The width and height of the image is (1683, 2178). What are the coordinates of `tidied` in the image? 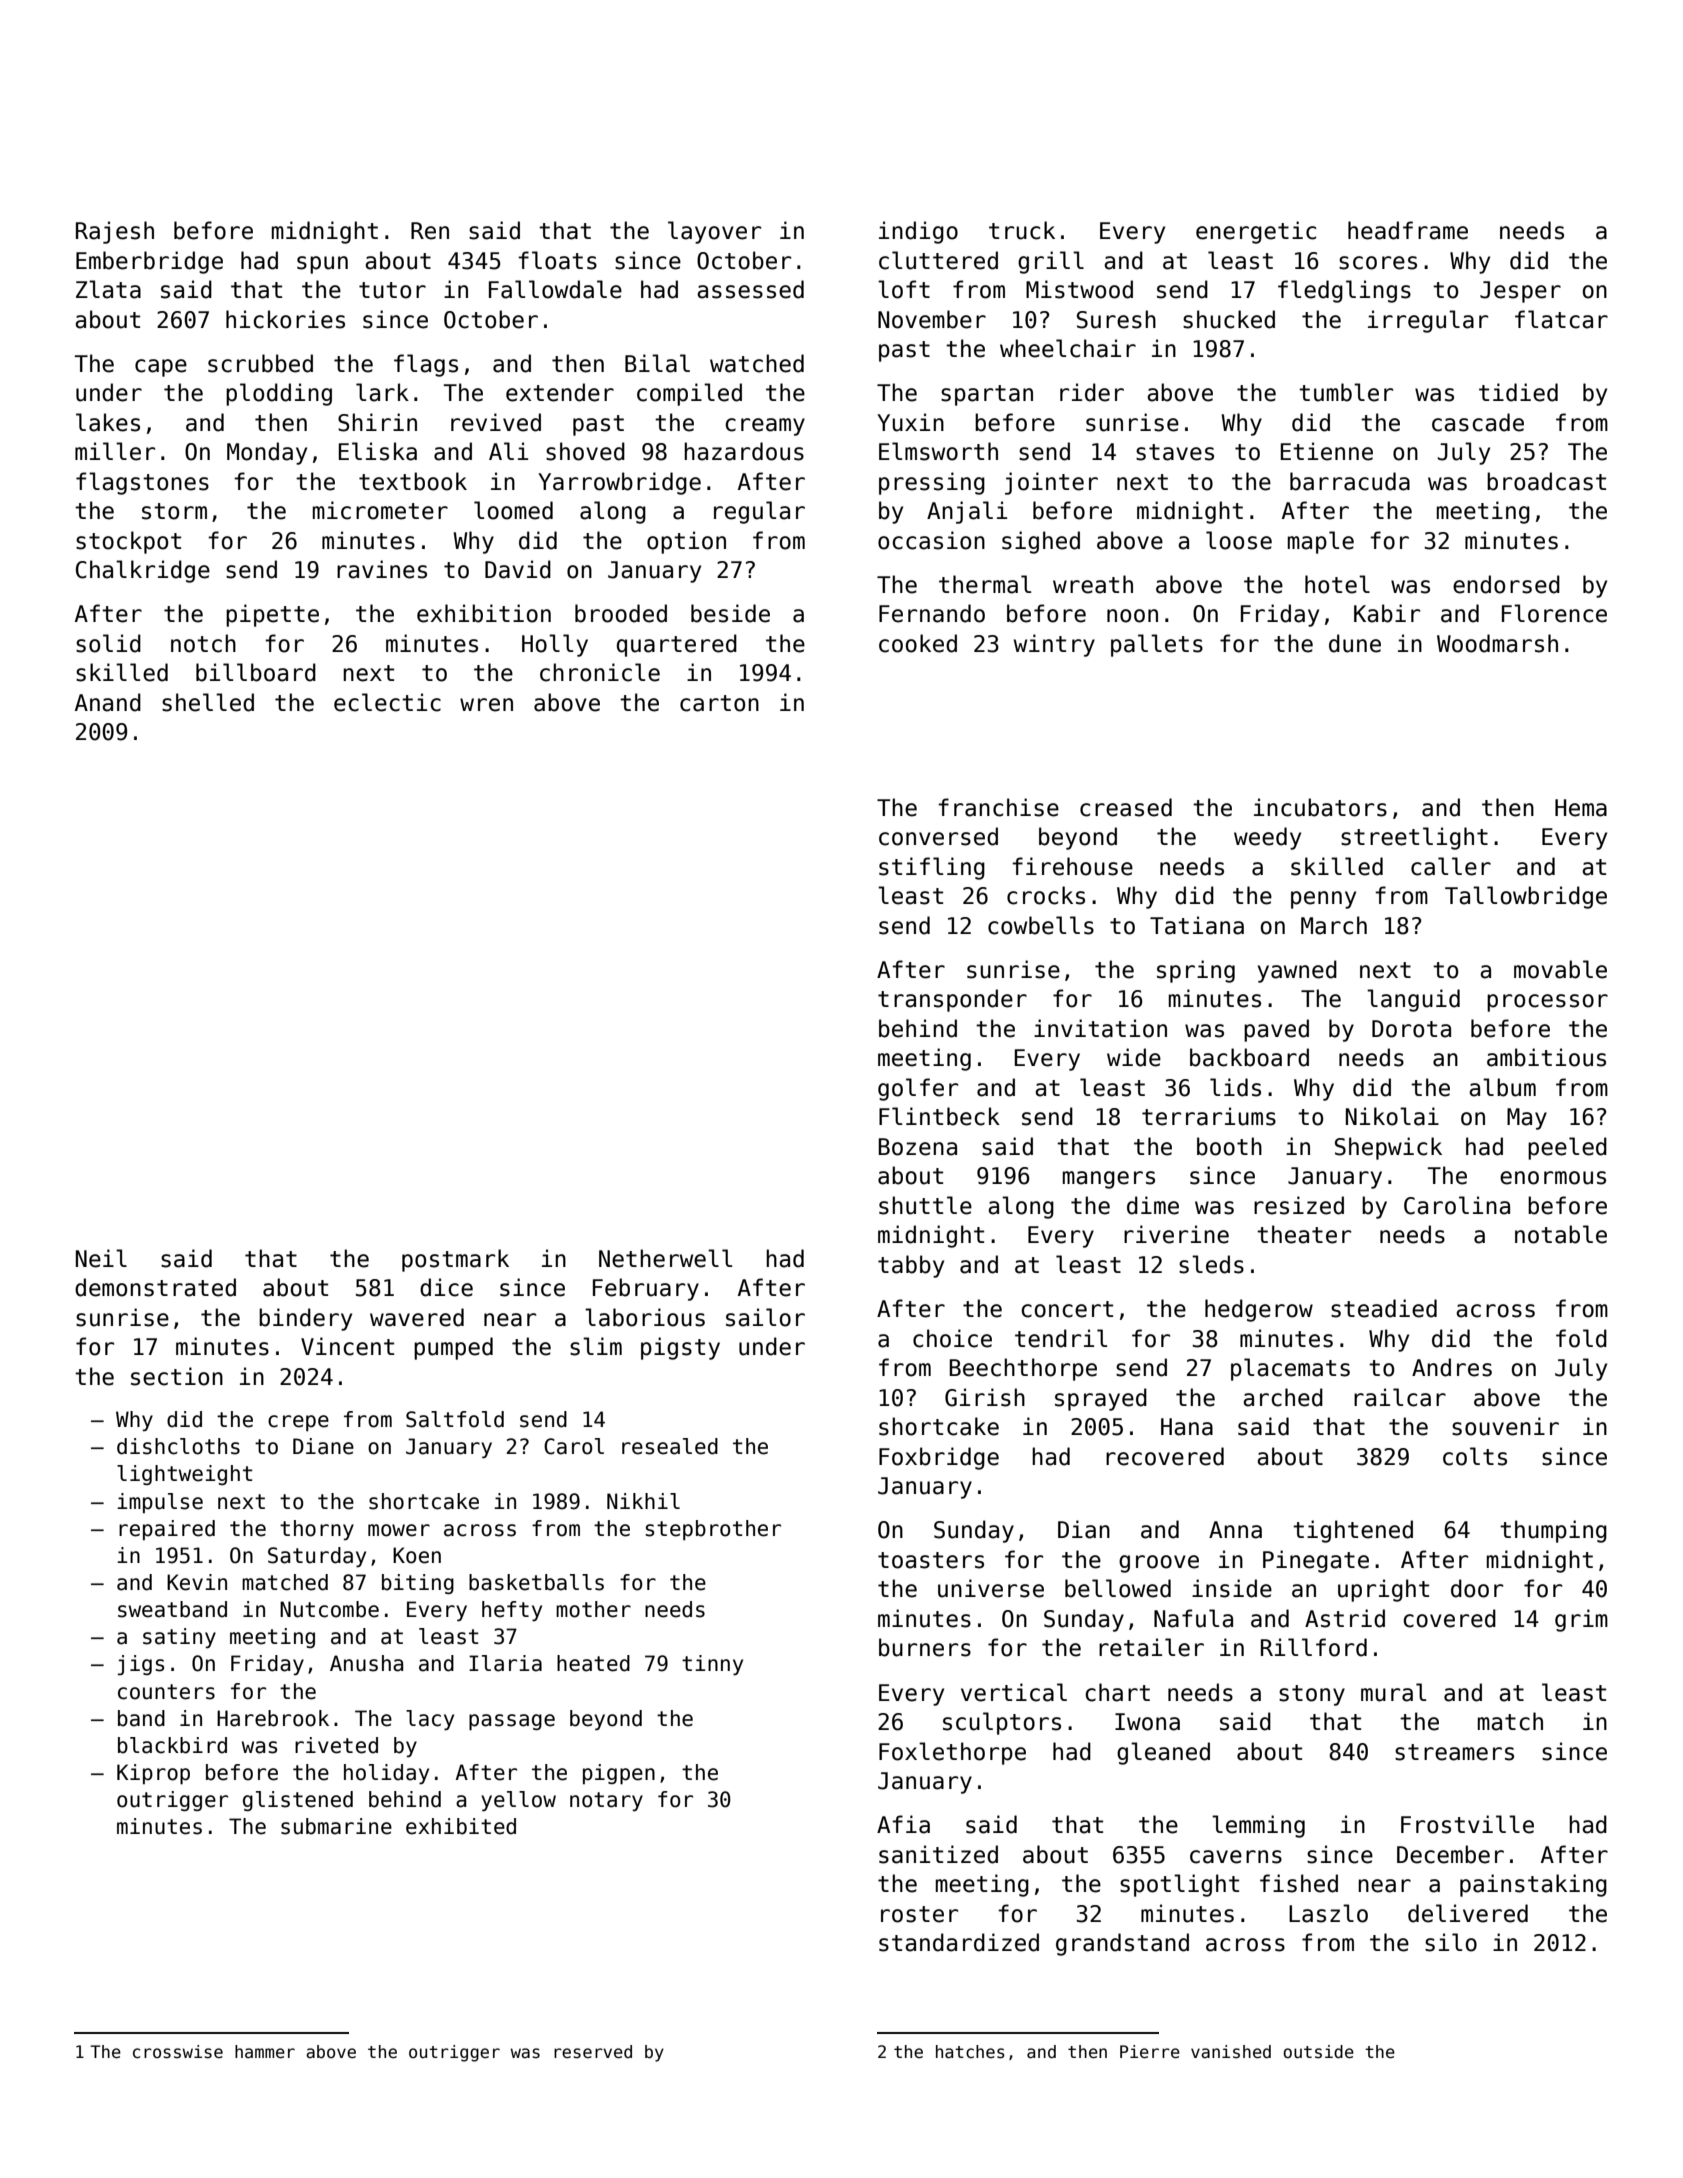 It's located at (1518, 392).
